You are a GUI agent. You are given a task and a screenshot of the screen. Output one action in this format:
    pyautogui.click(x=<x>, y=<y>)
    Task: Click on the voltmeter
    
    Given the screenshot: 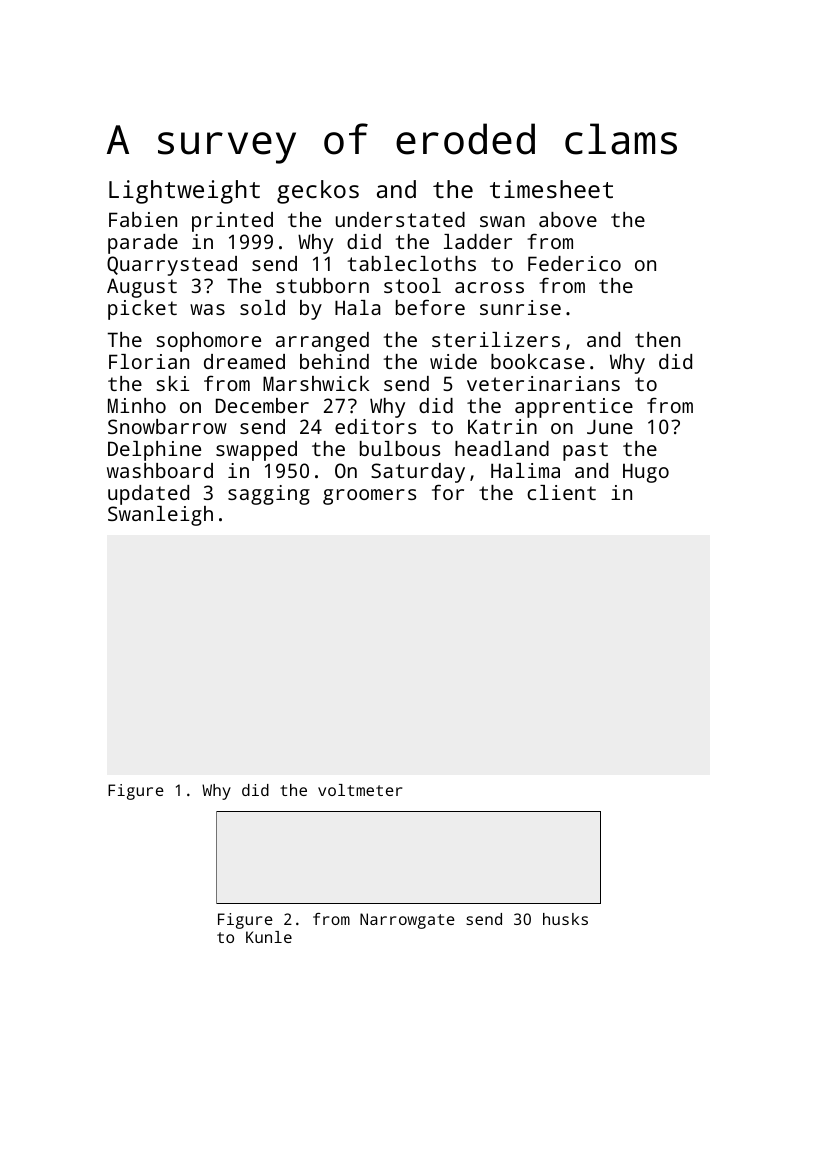 What is the action you would take?
    pyautogui.click(x=360, y=790)
